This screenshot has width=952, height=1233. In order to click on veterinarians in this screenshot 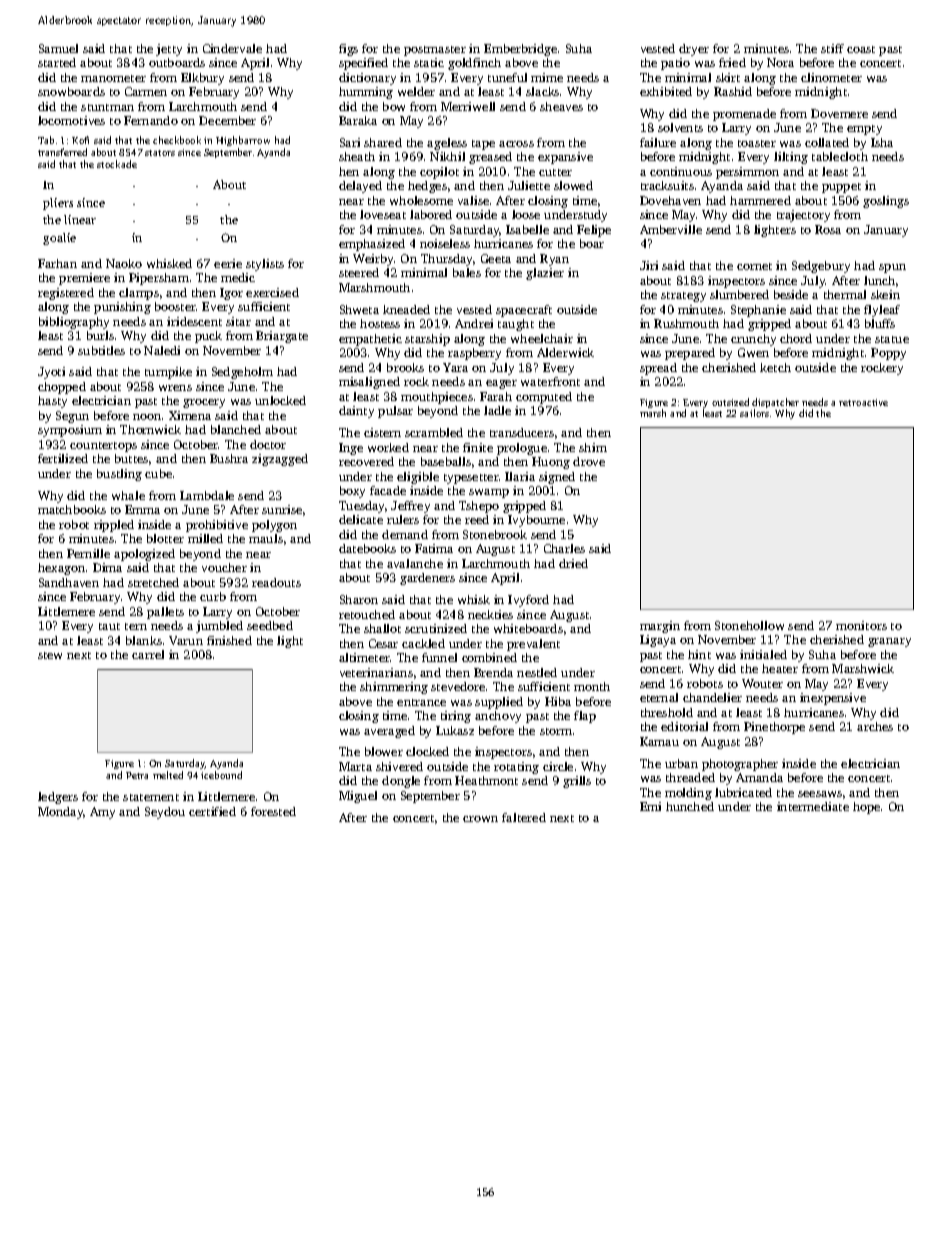, I will do `click(376, 672)`.
